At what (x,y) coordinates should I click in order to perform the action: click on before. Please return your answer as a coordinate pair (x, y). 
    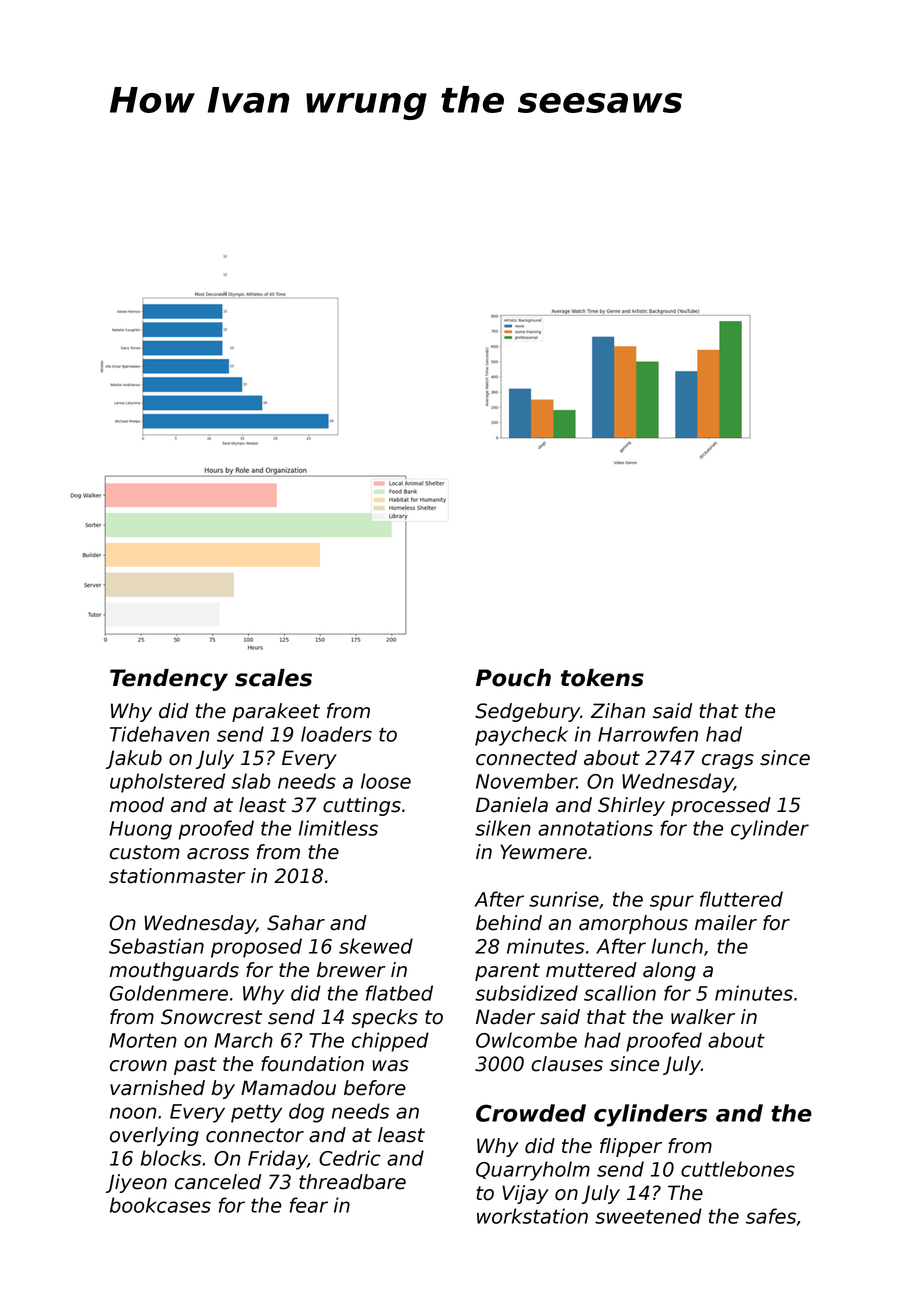
    Looking at the image, I should click on (375, 1088).
